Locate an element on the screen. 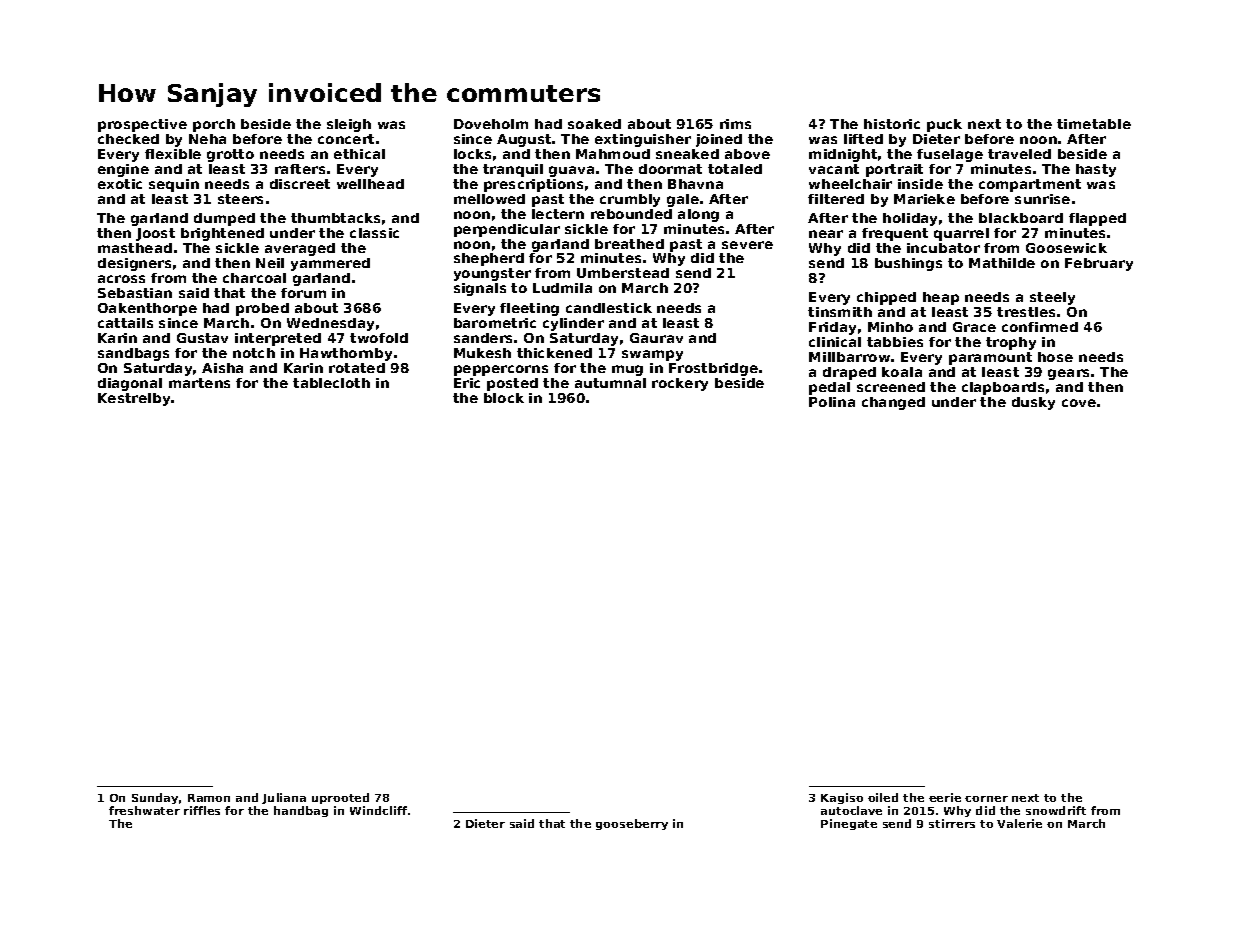 Image resolution: width=1233 pixels, height=952 pixels. traveled is located at coordinates (1019, 154).
